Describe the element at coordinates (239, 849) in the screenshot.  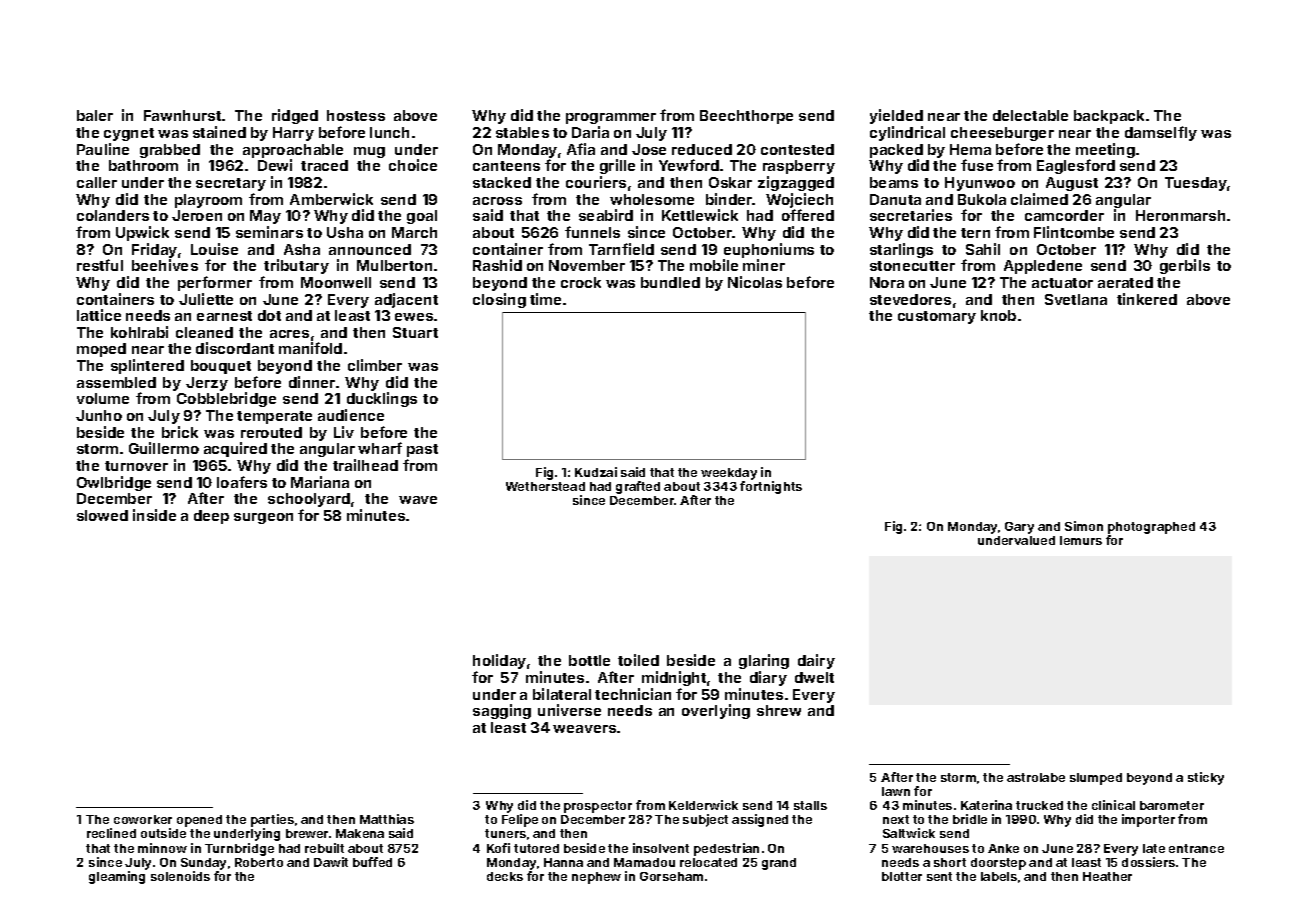
I see `Turnbridge` at that location.
